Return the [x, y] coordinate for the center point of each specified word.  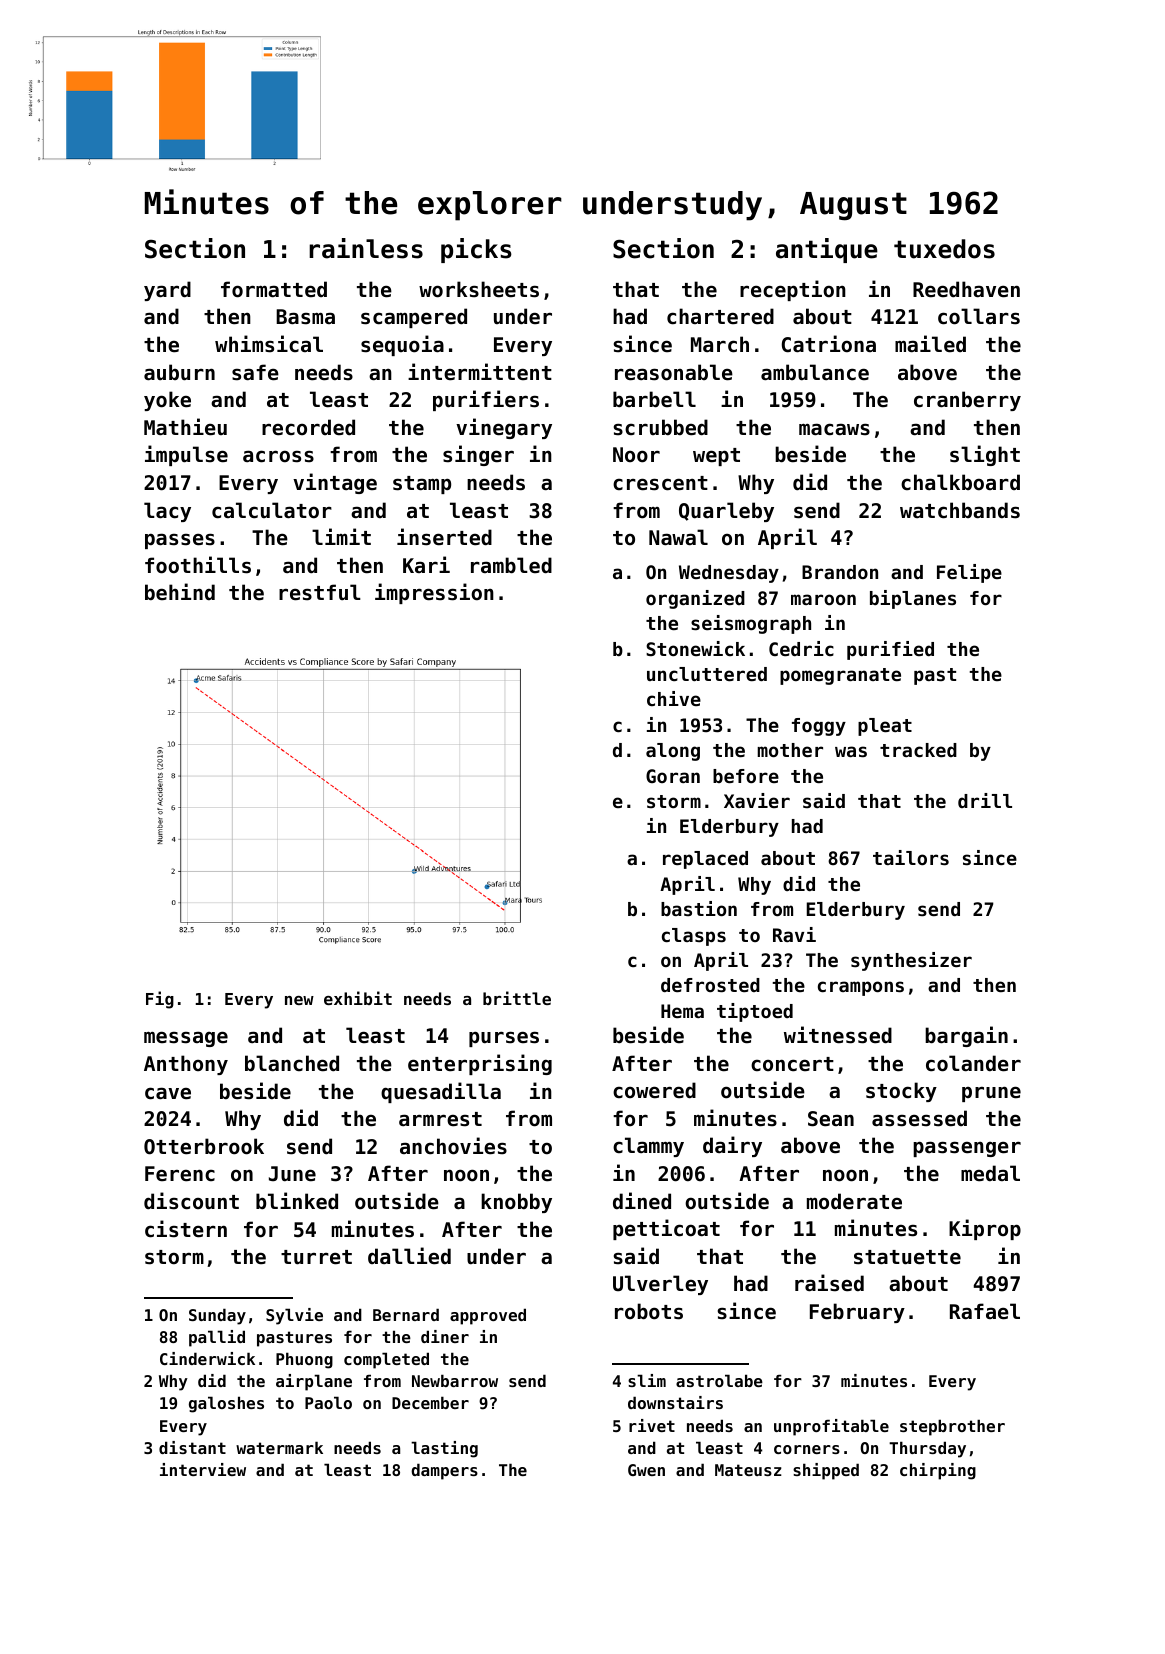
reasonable [674, 372]
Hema [682, 1011]
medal [990, 1173]
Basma [305, 317]
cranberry [967, 401]
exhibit [358, 998]
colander [973, 1063]
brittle [517, 998]
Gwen [646, 1470]
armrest [440, 1119]
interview [203, 1469]
